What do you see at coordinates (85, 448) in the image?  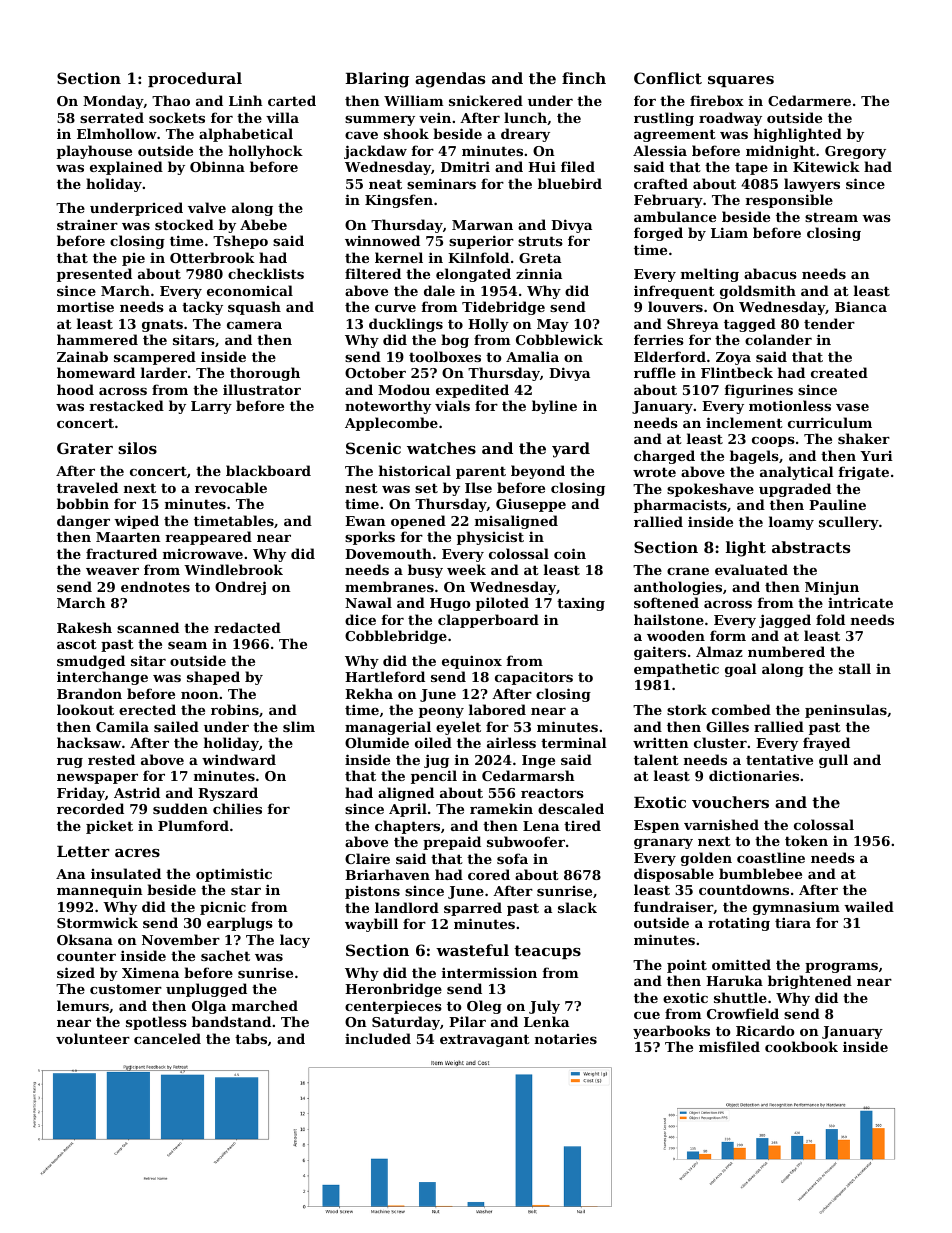 I see `Grater` at bounding box center [85, 448].
